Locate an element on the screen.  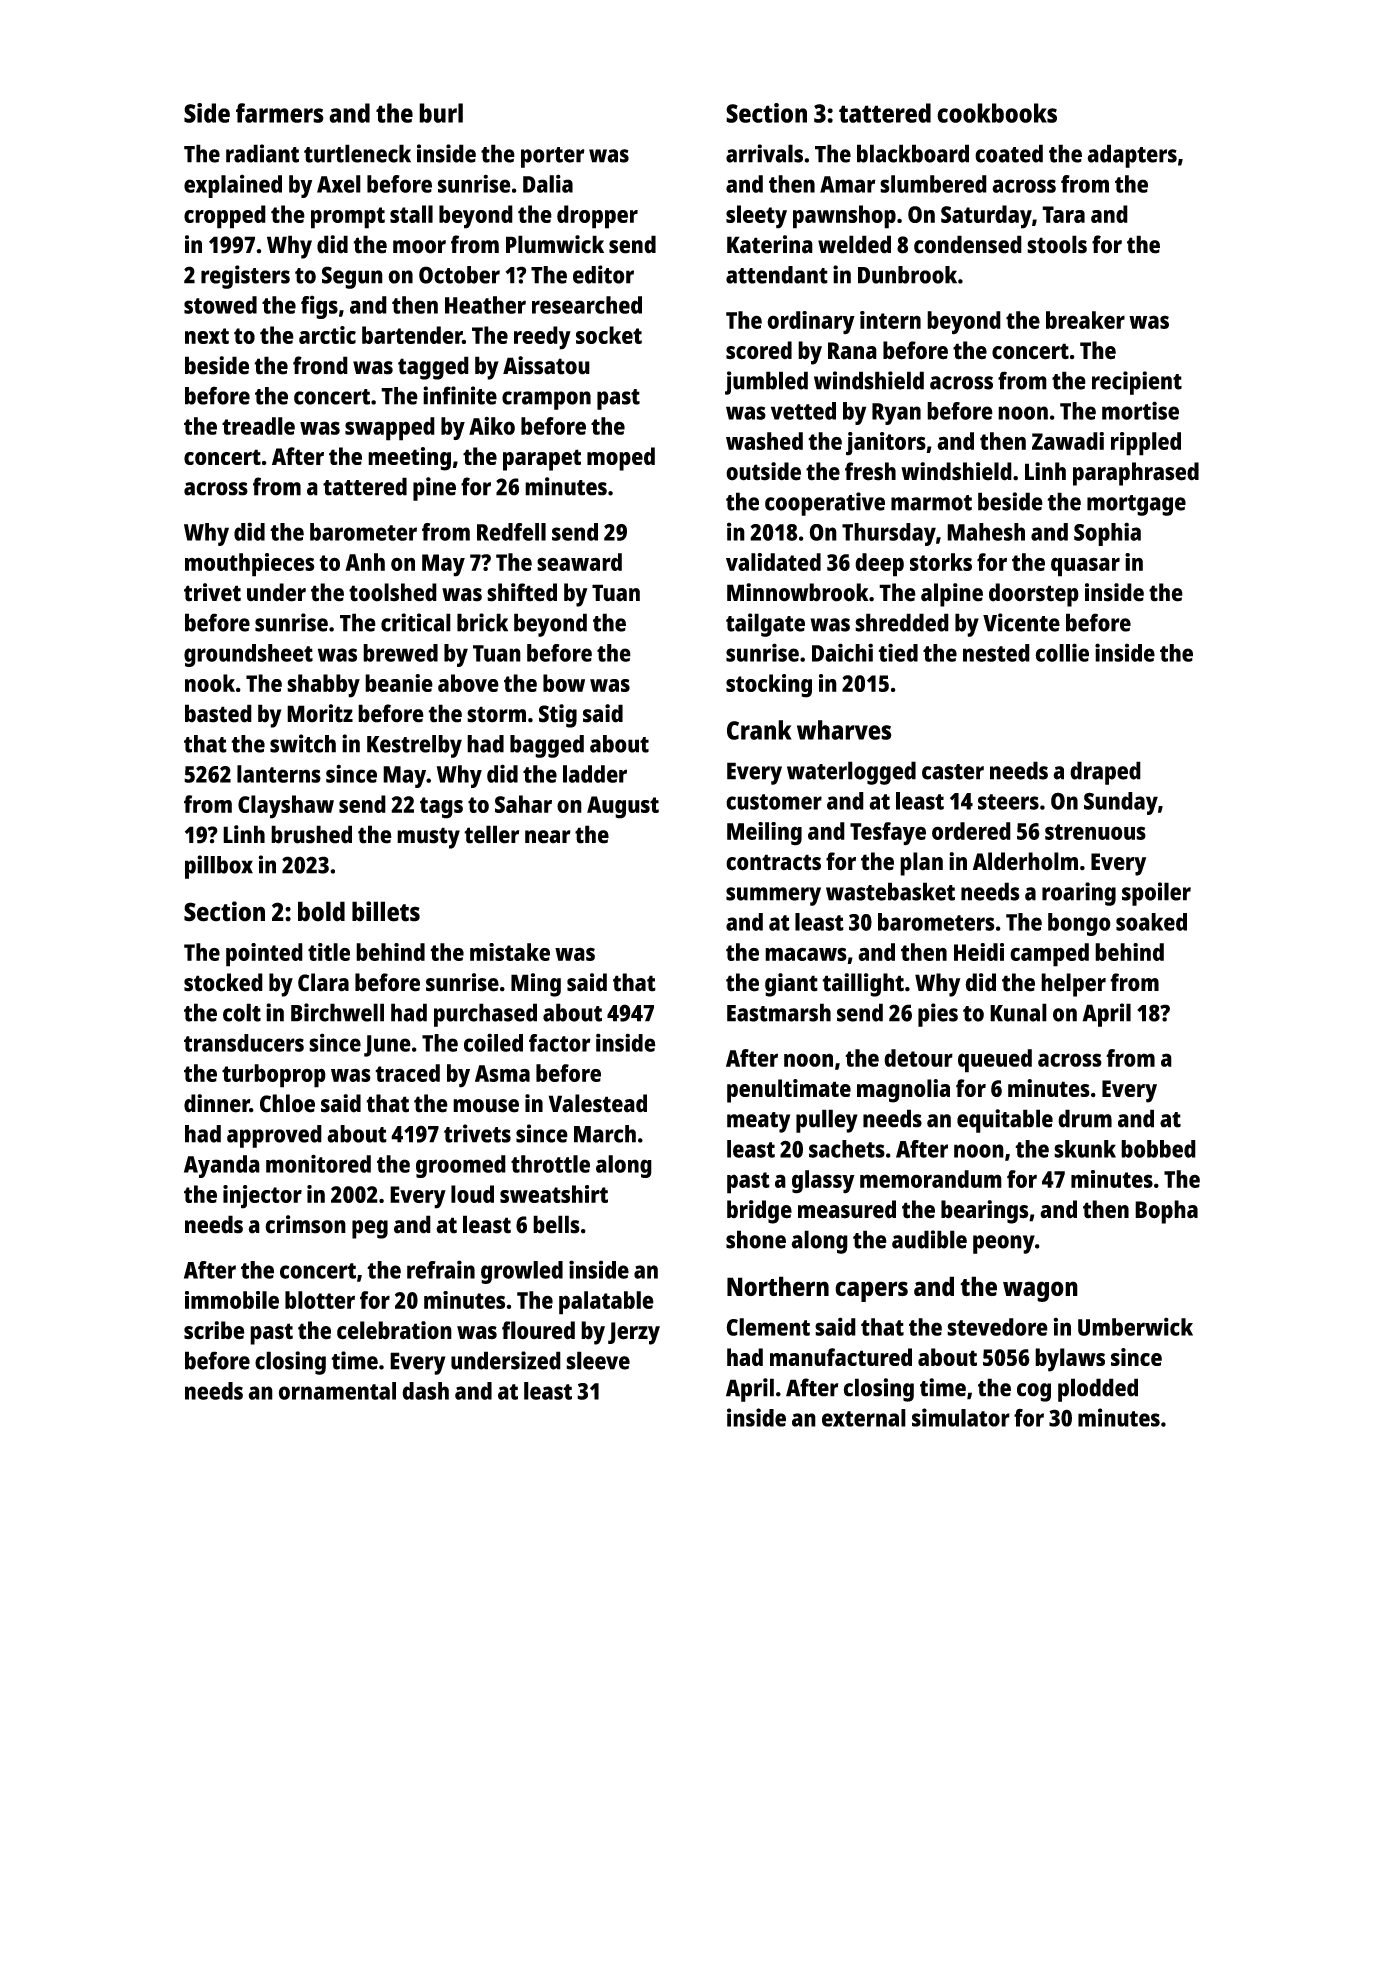
arrivals is located at coordinates (764, 153).
